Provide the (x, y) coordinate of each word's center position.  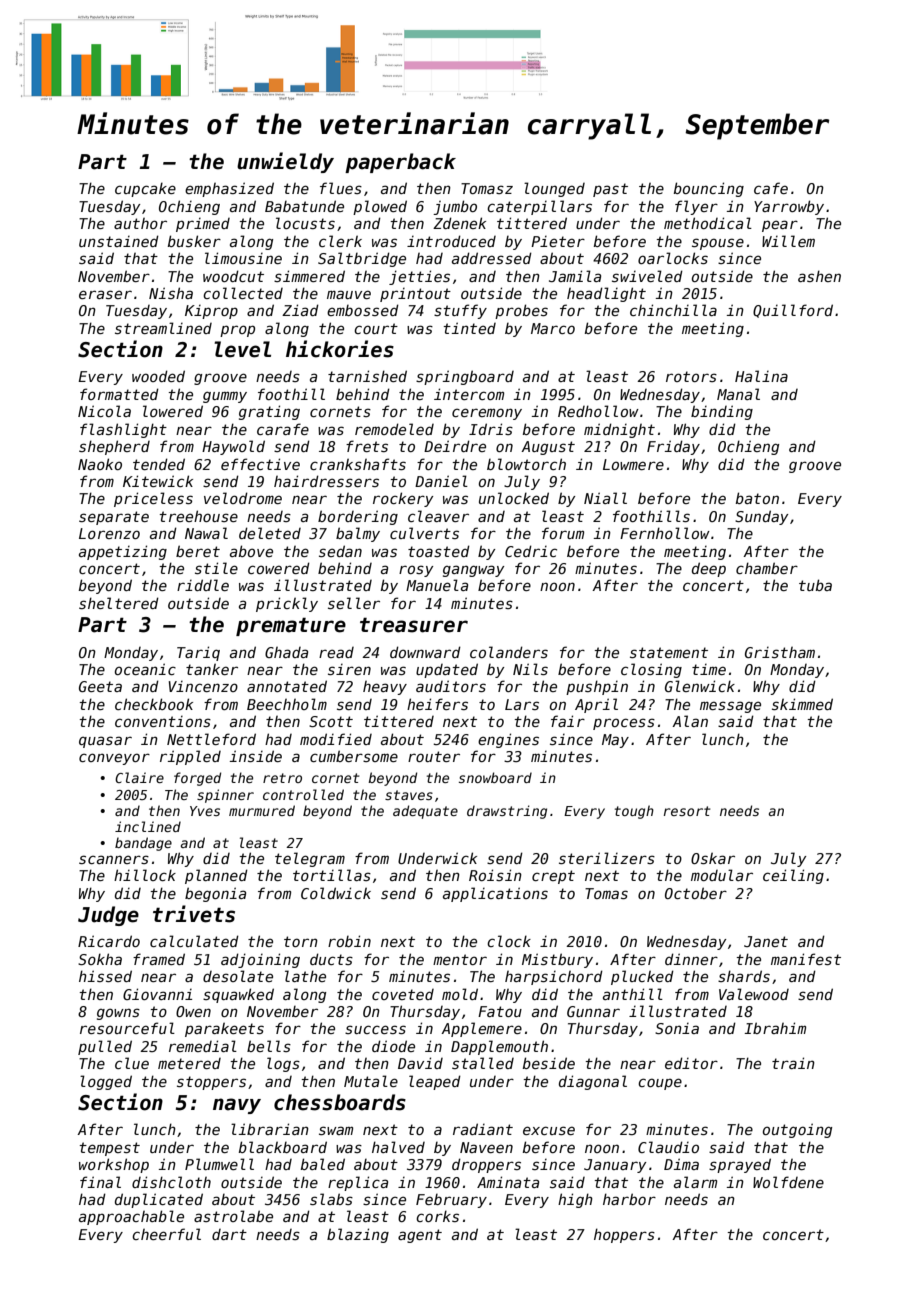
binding (722, 412)
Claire (139, 777)
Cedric (531, 551)
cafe (771, 188)
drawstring (507, 812)
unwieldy (285, 162)
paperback (400, 163)
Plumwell (219, 1164)
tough (634, 812)
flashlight (123, 430)
